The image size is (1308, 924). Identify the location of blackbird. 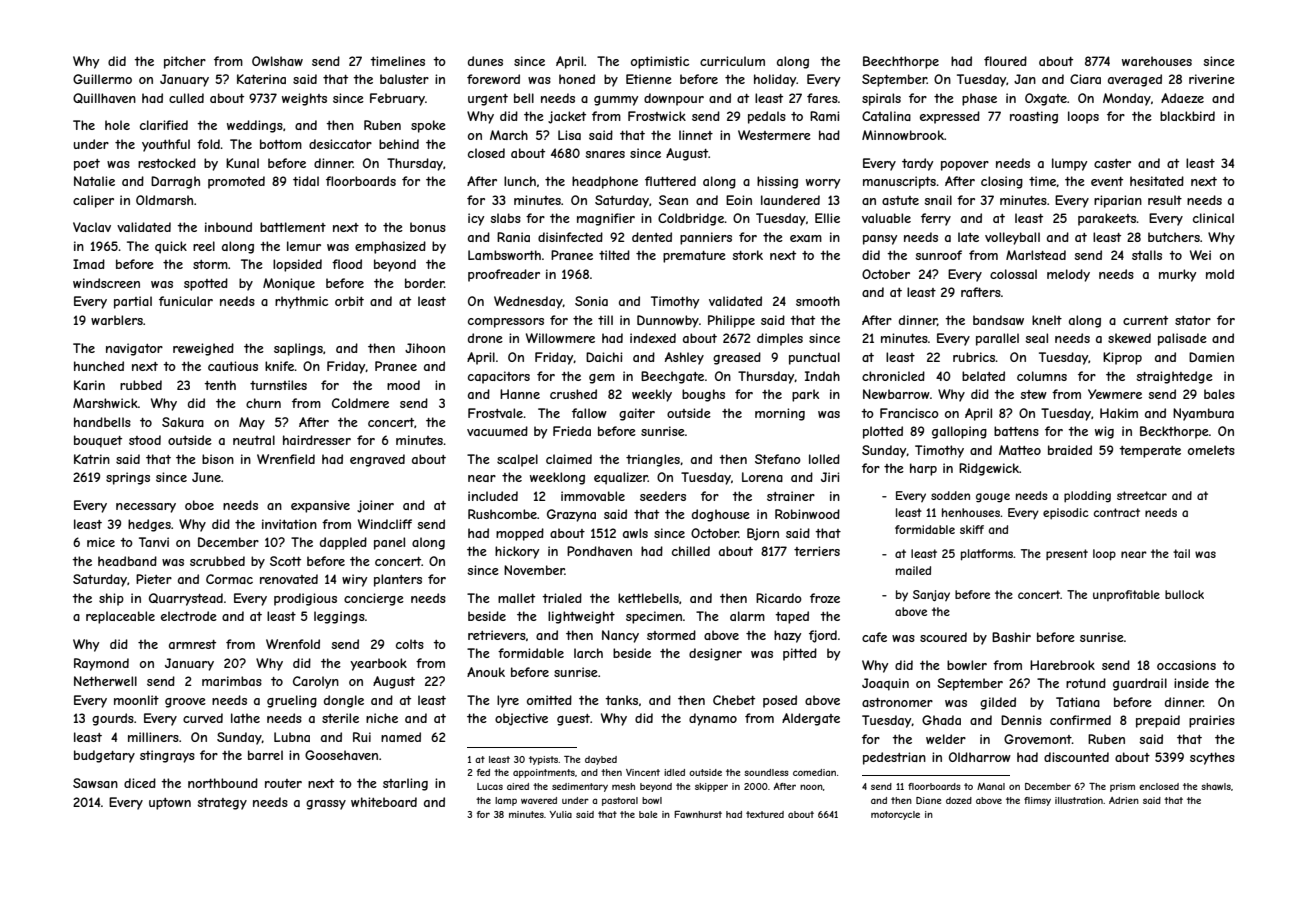
(1187, 116).
